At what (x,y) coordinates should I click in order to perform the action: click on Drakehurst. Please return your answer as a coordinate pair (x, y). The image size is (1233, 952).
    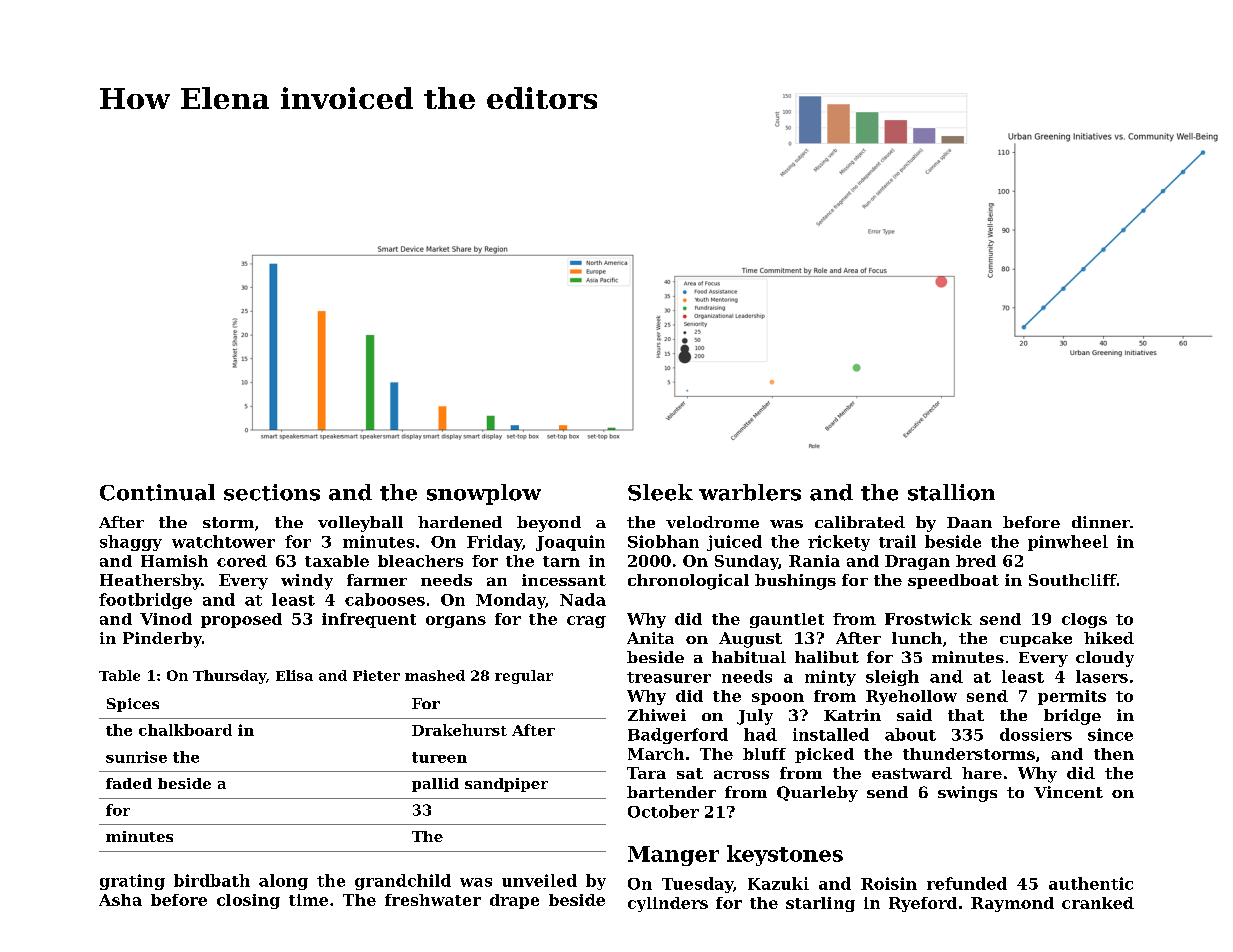
    Looking at the image, I should click on (459, 730).
